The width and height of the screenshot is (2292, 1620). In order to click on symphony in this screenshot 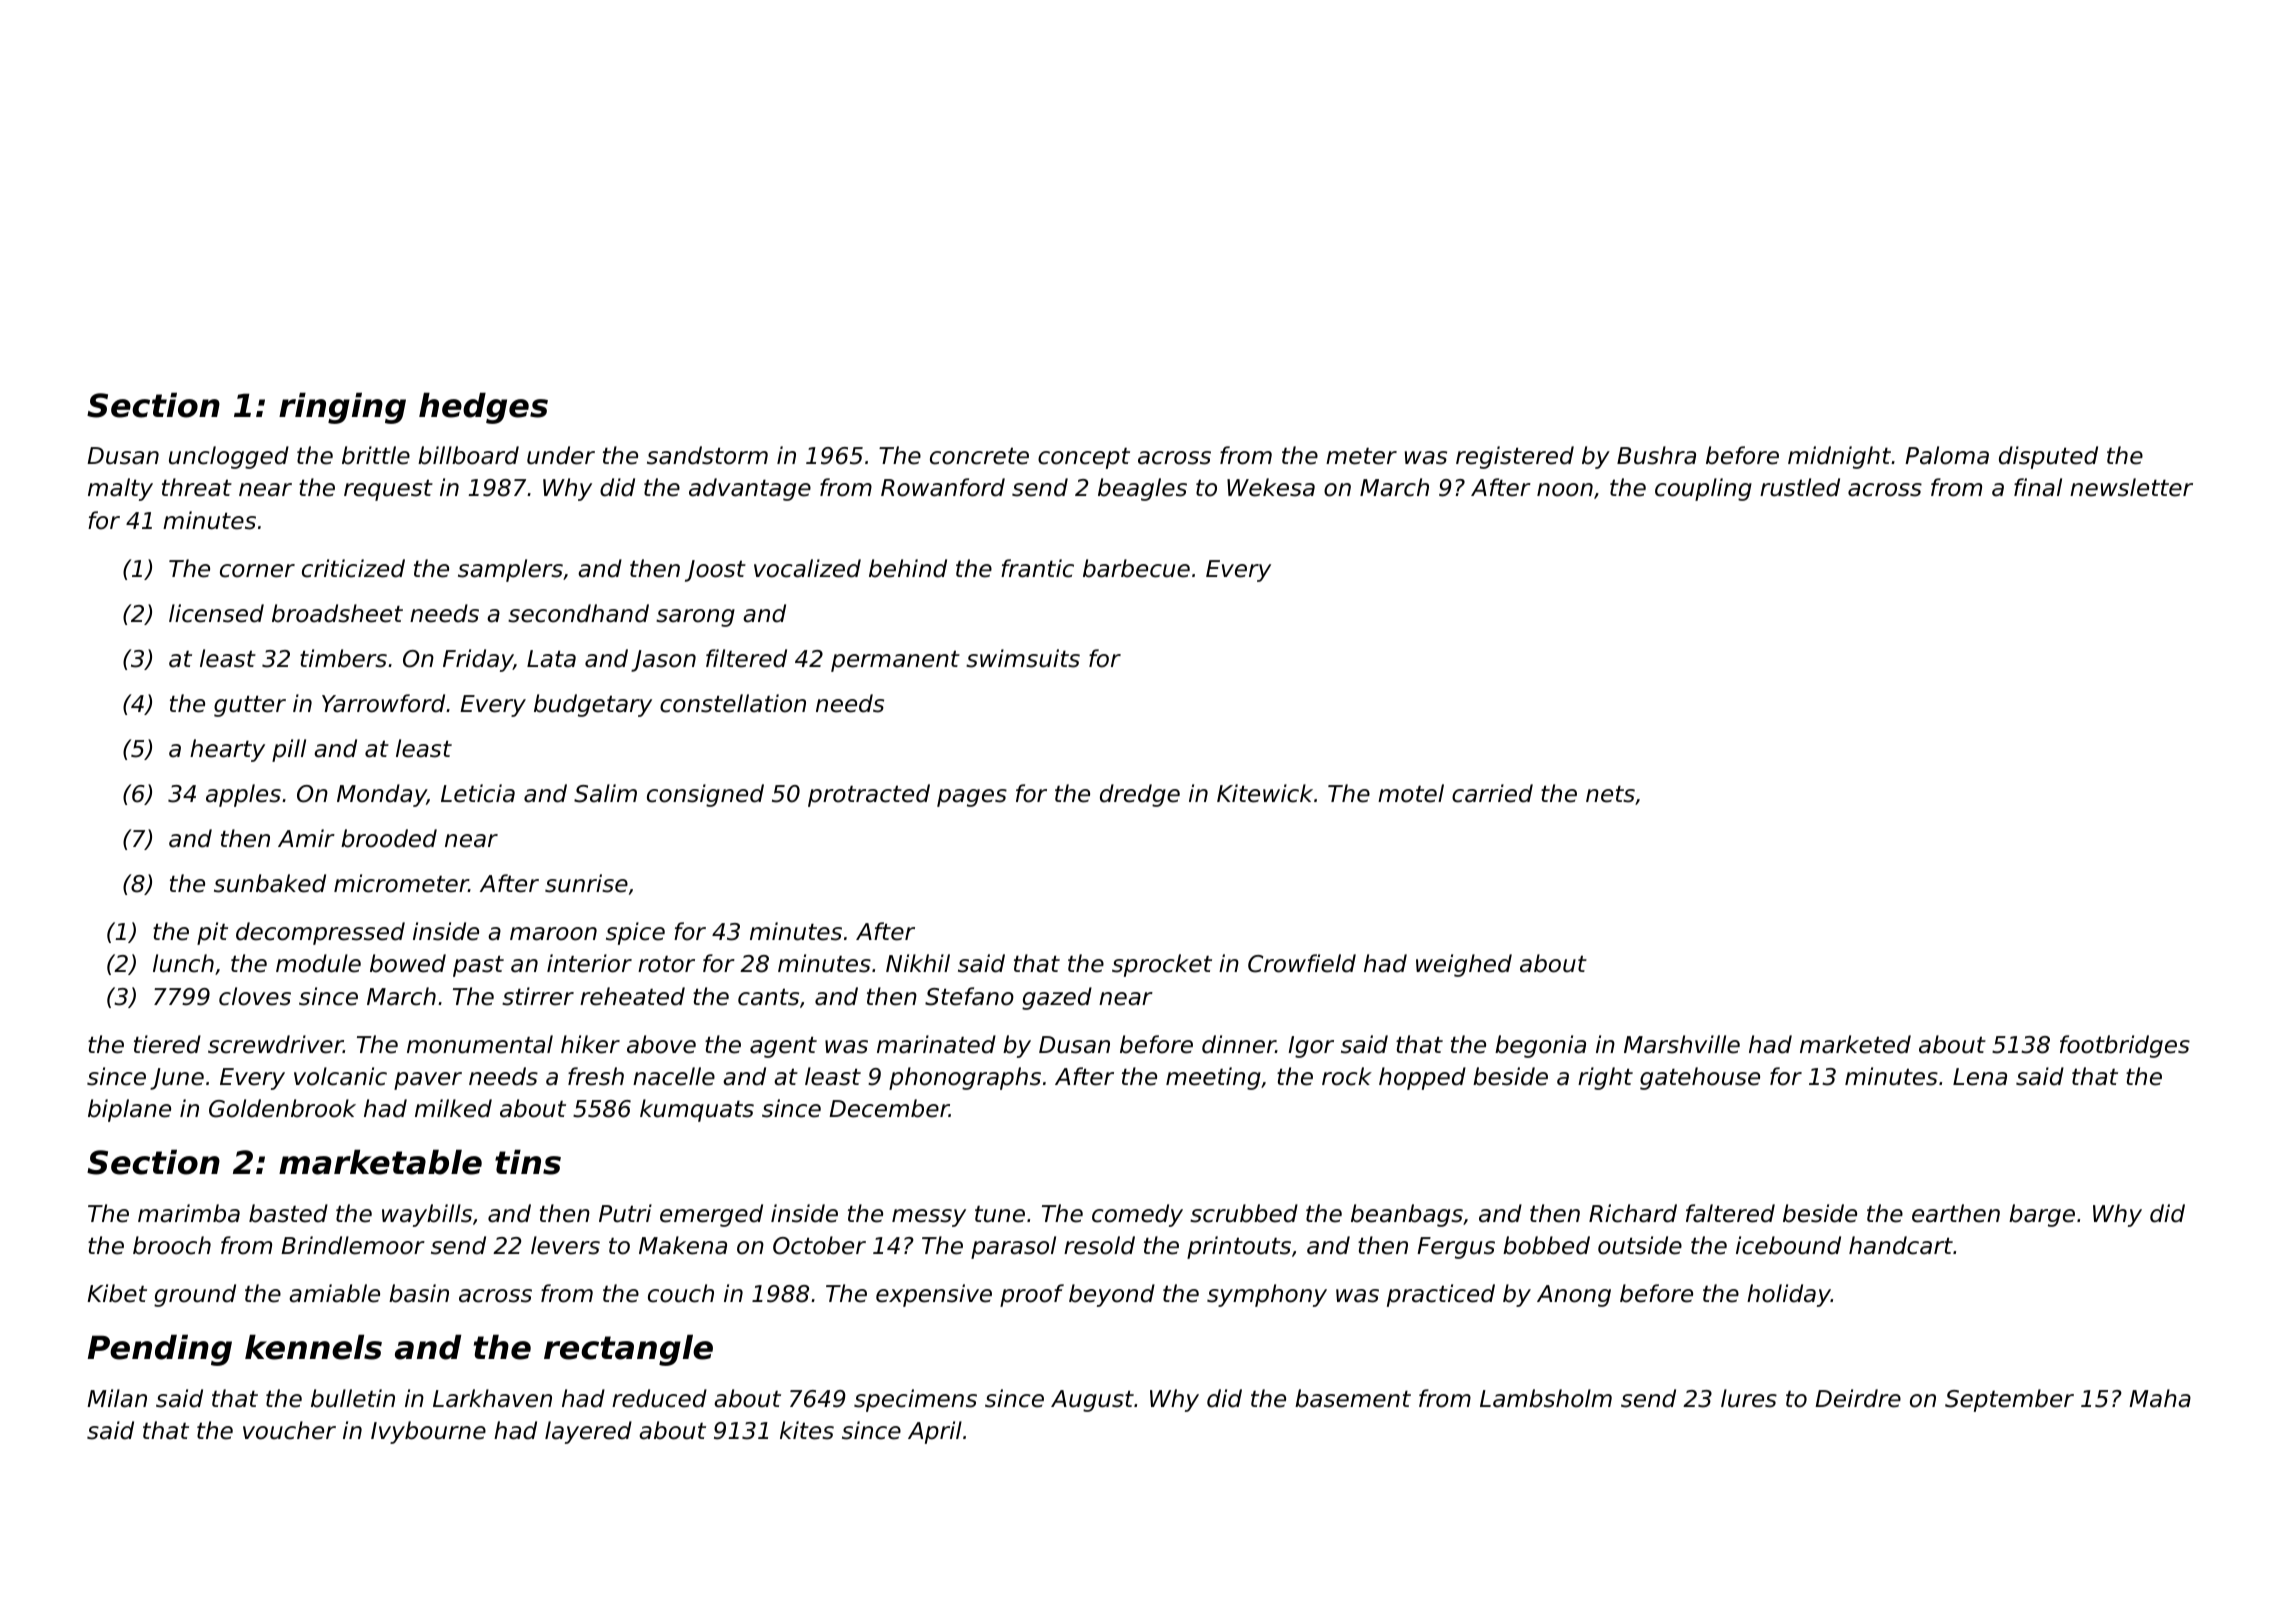, I will do `click(1267, 1295)`.
